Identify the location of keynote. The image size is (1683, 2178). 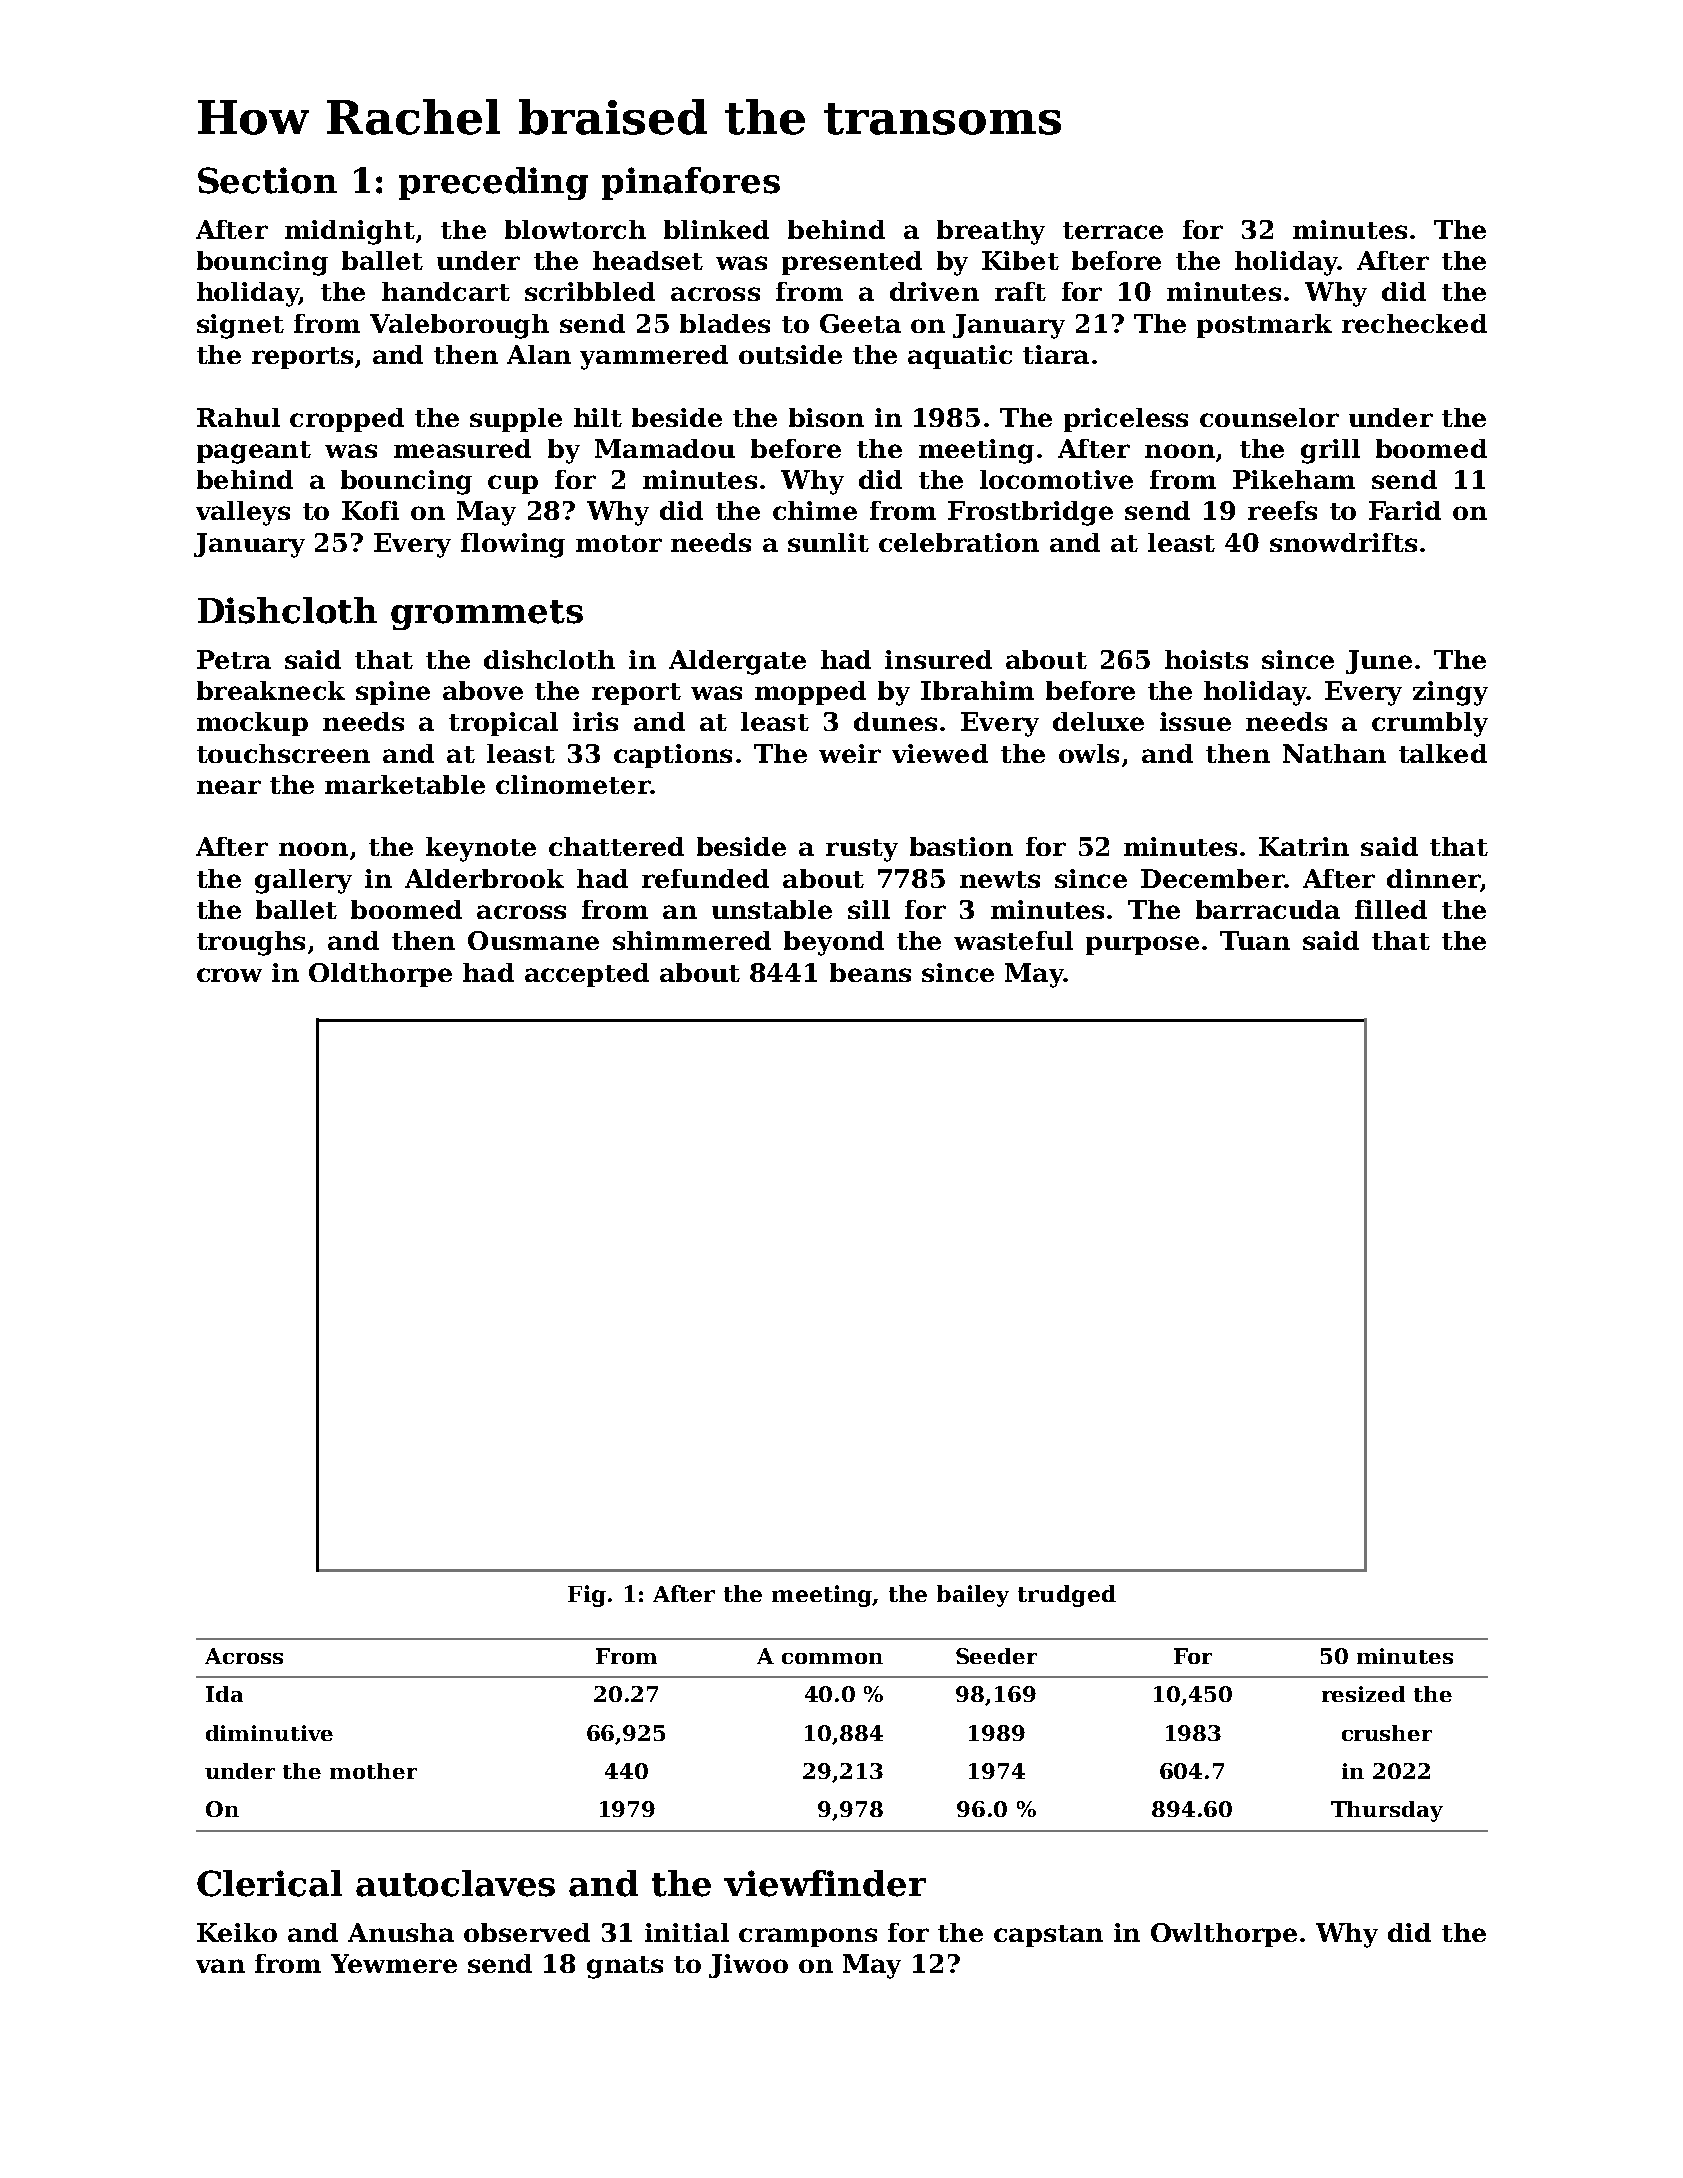
(481, 849).
